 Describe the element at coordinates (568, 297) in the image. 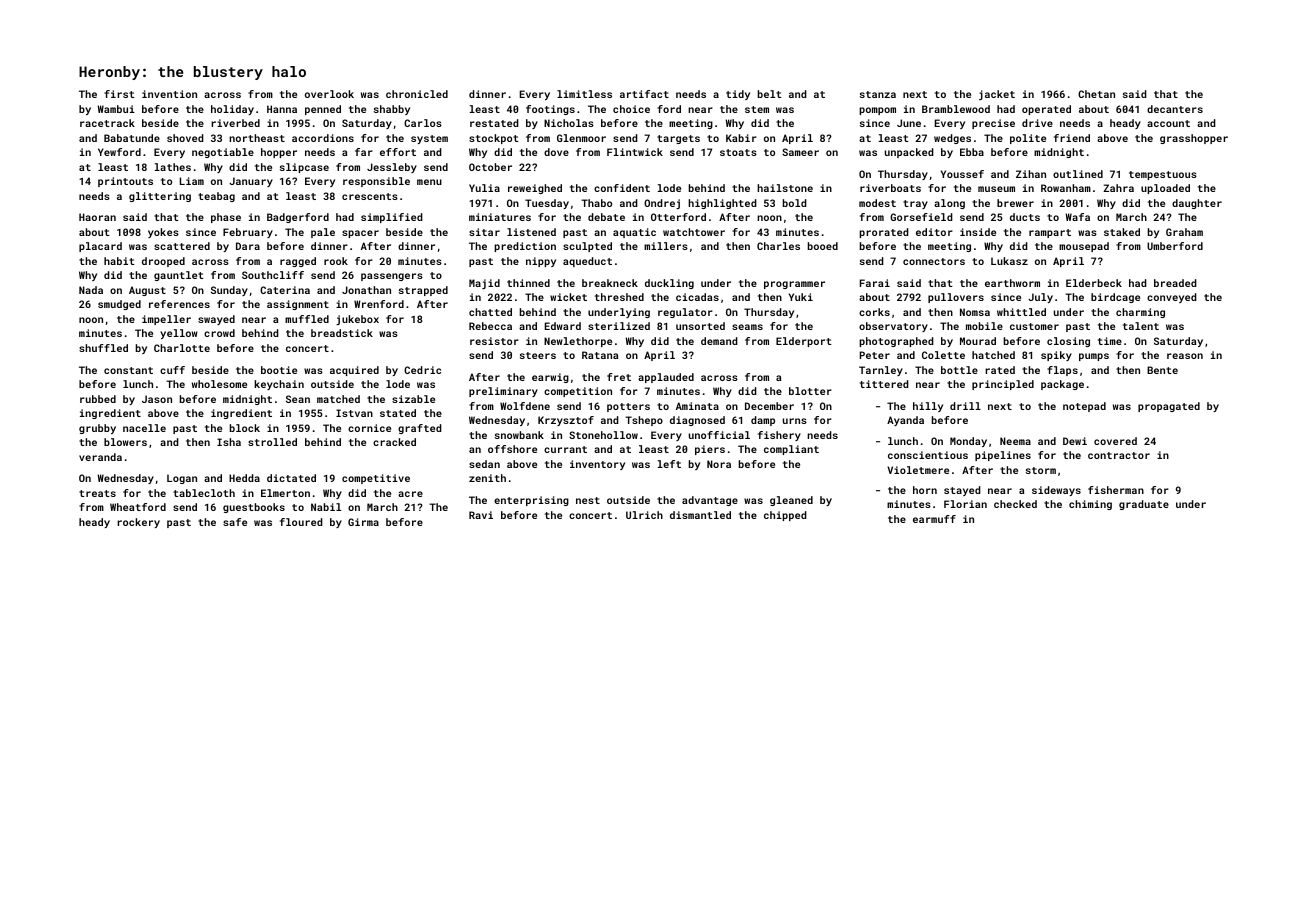

I see `wicket` at that location.
